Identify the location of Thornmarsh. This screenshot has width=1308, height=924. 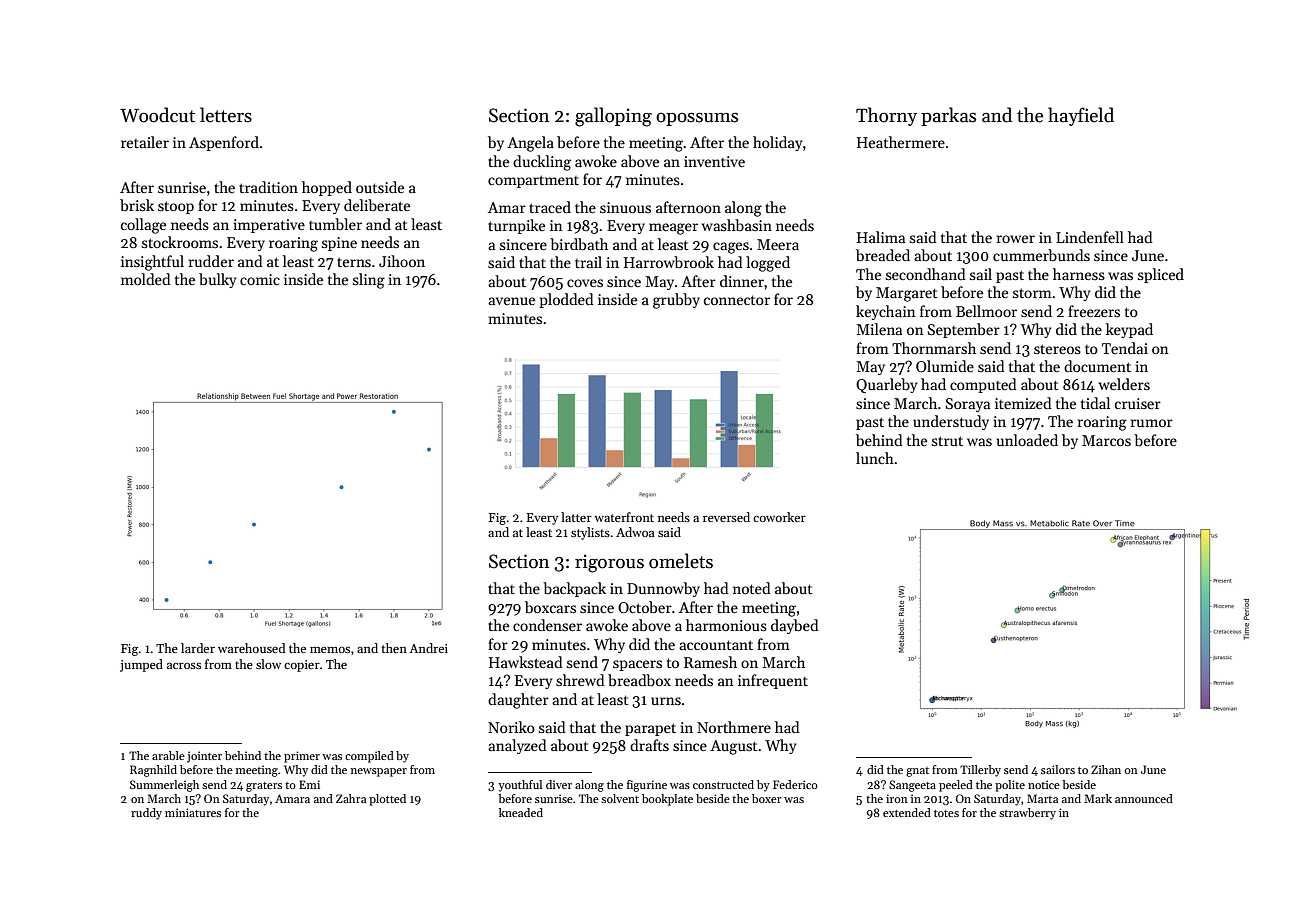
(934, 348).
